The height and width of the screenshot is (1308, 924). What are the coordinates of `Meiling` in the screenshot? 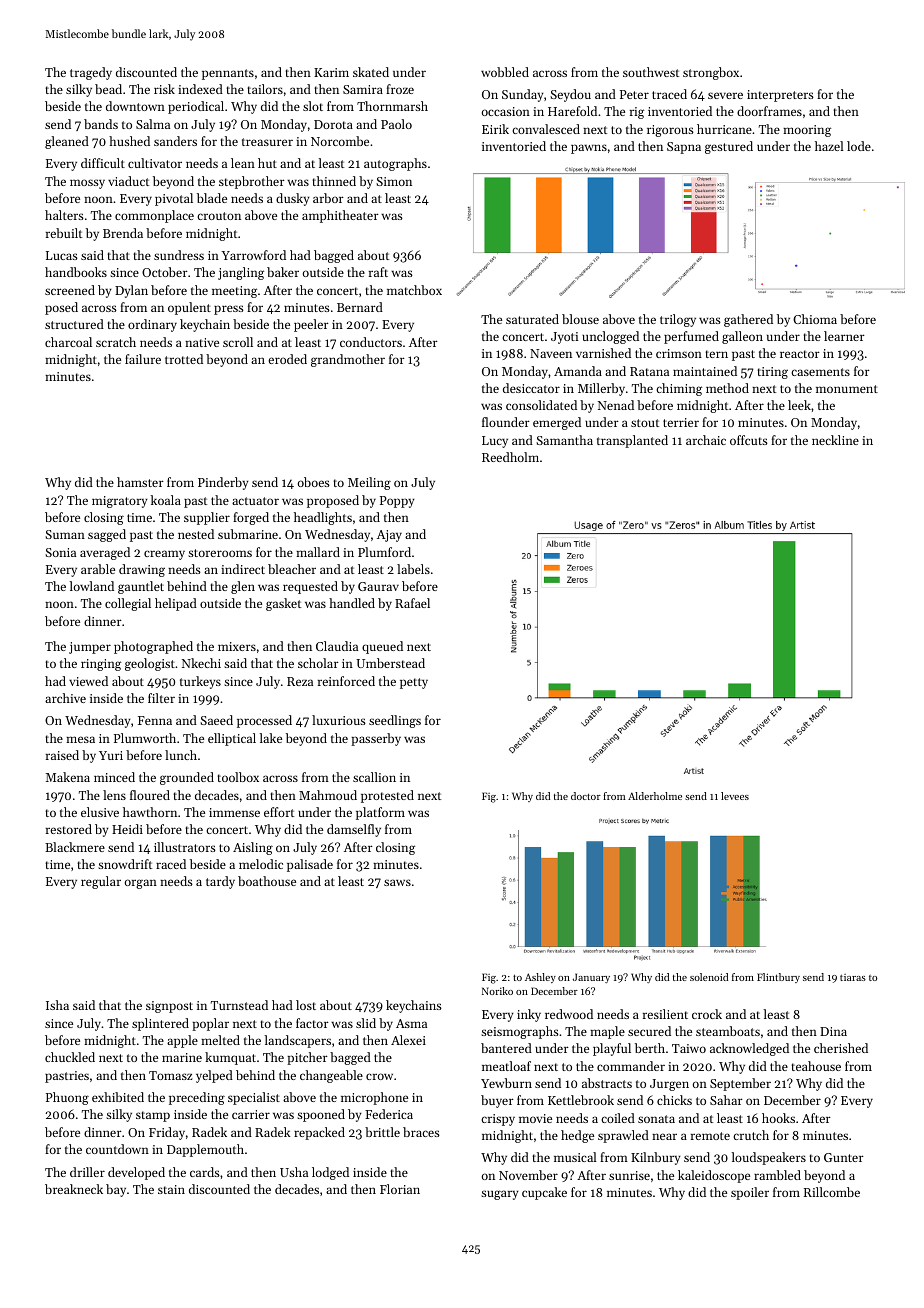 It's located at (369, 483).
